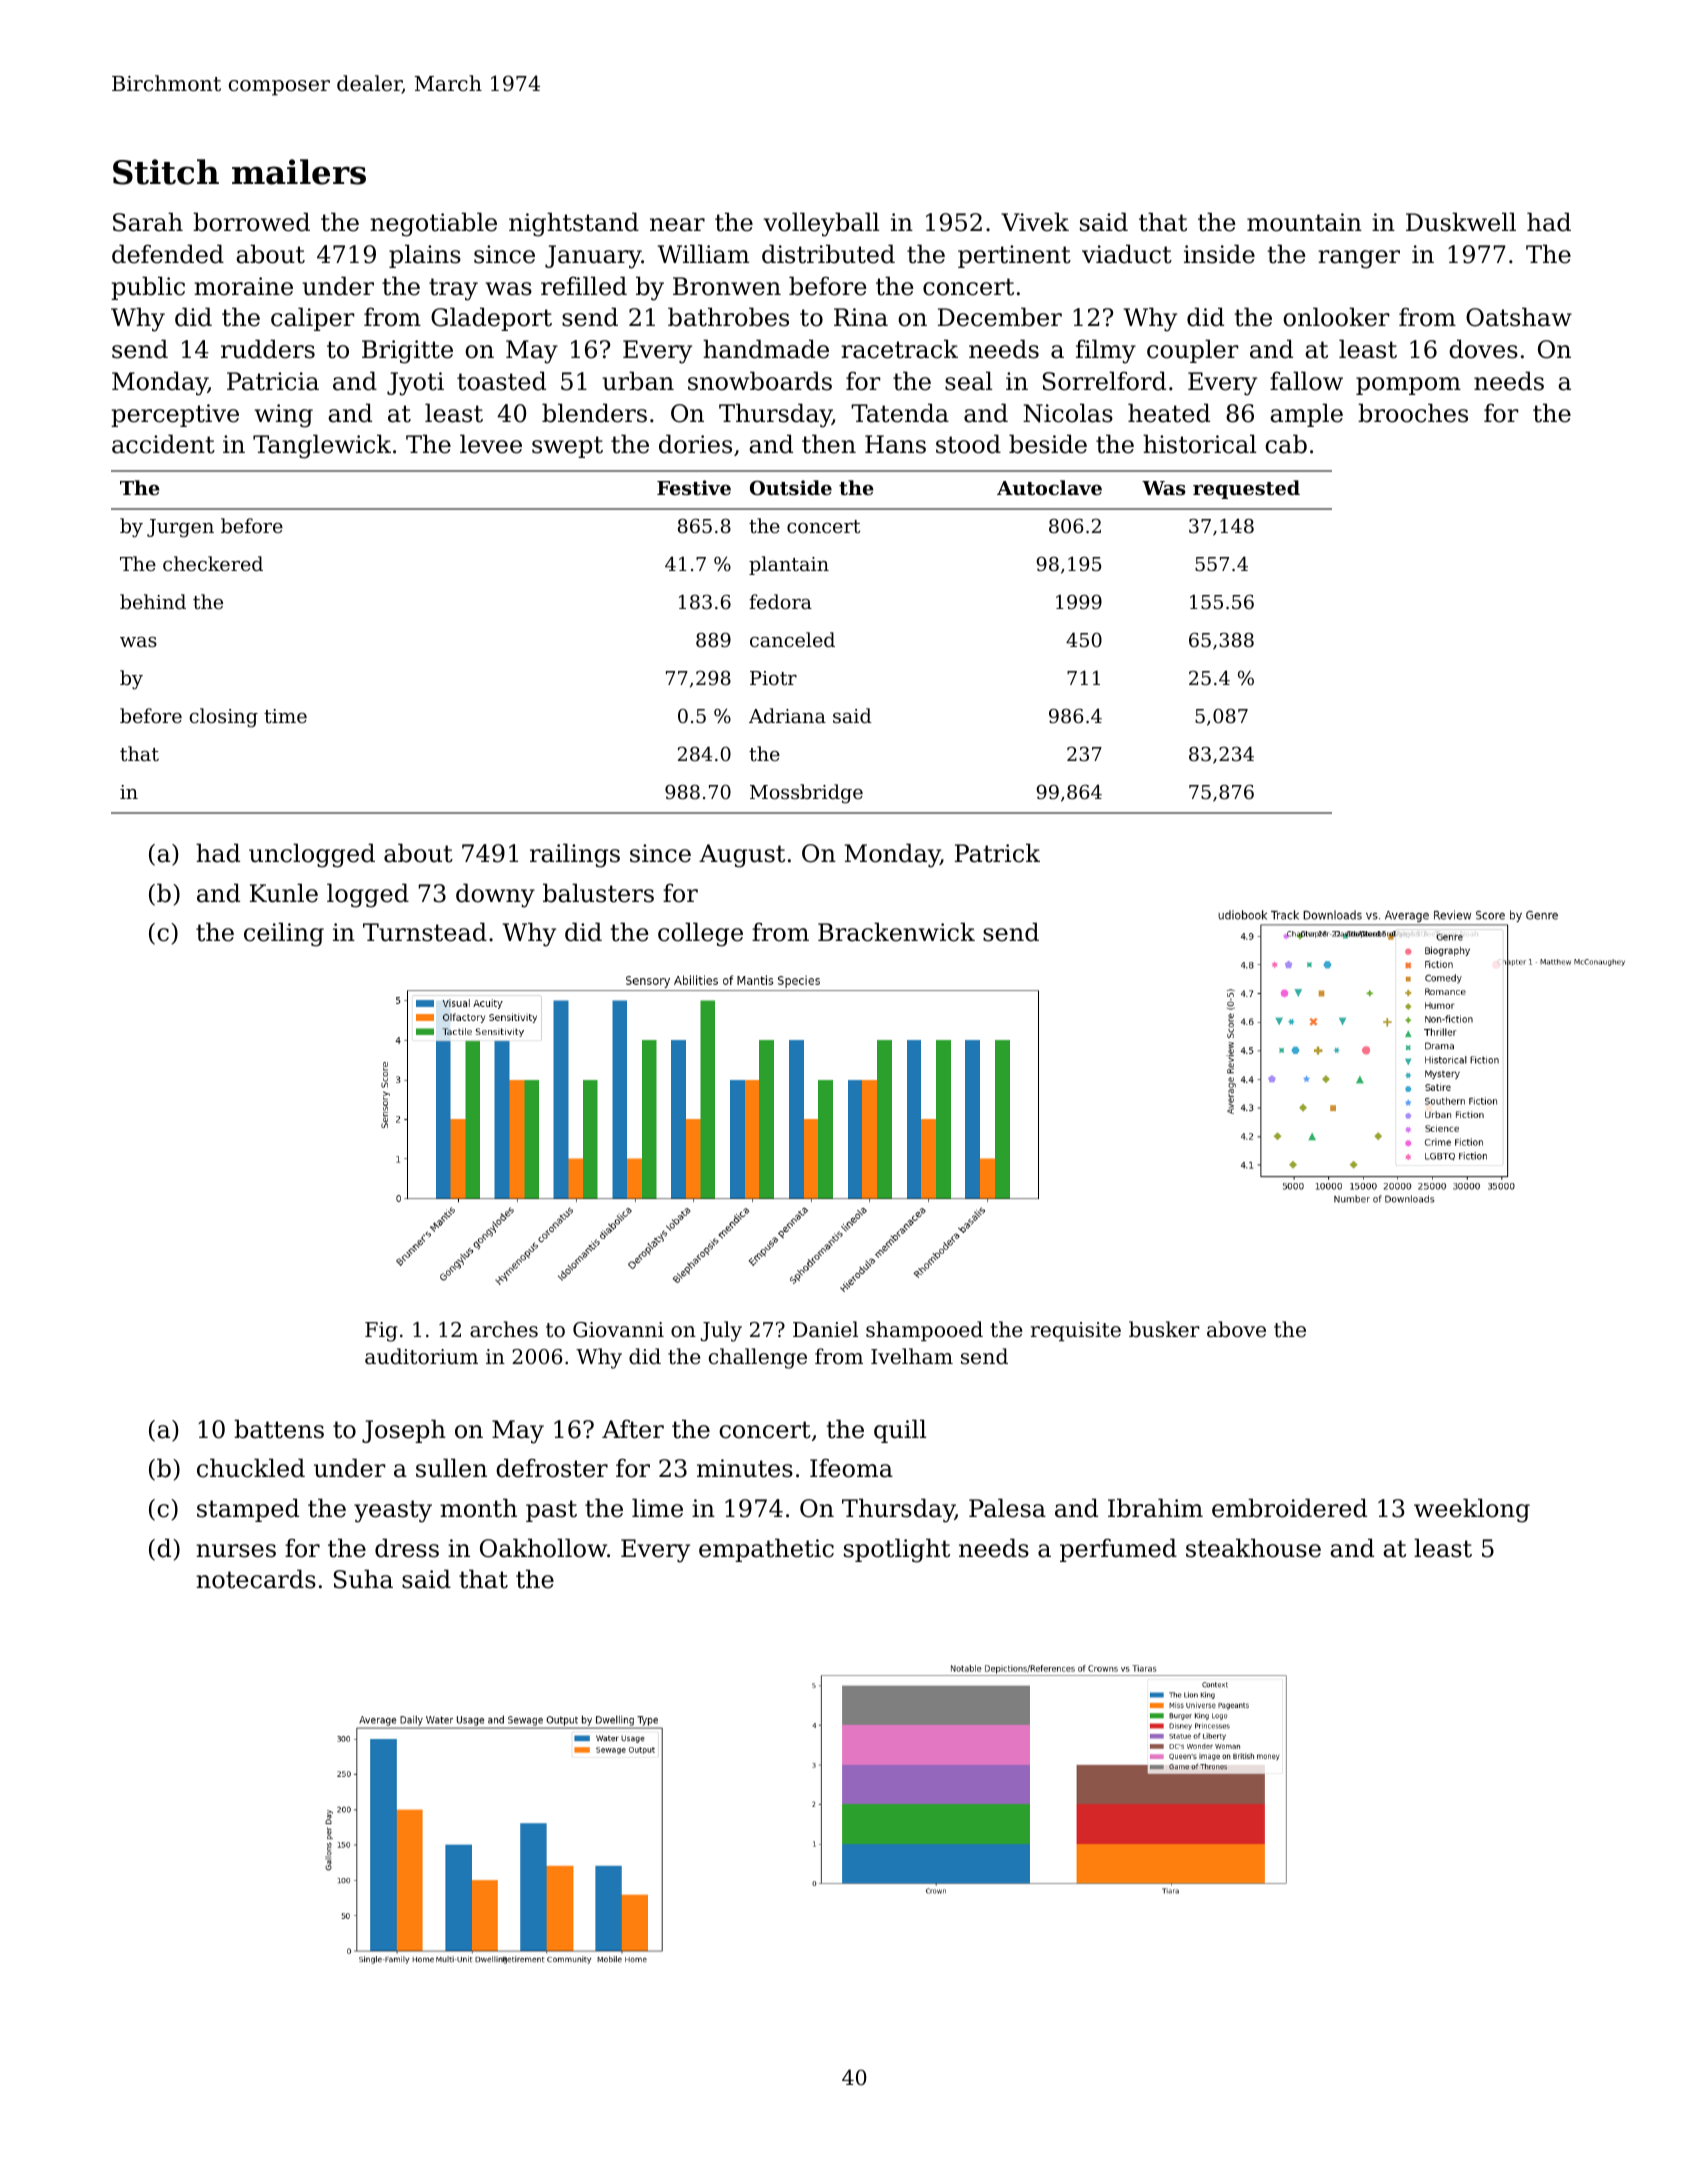  What do you see at coordinates (279, 1429) in the screenshot?
I see `battens` at bounding box center [279, 1429].
